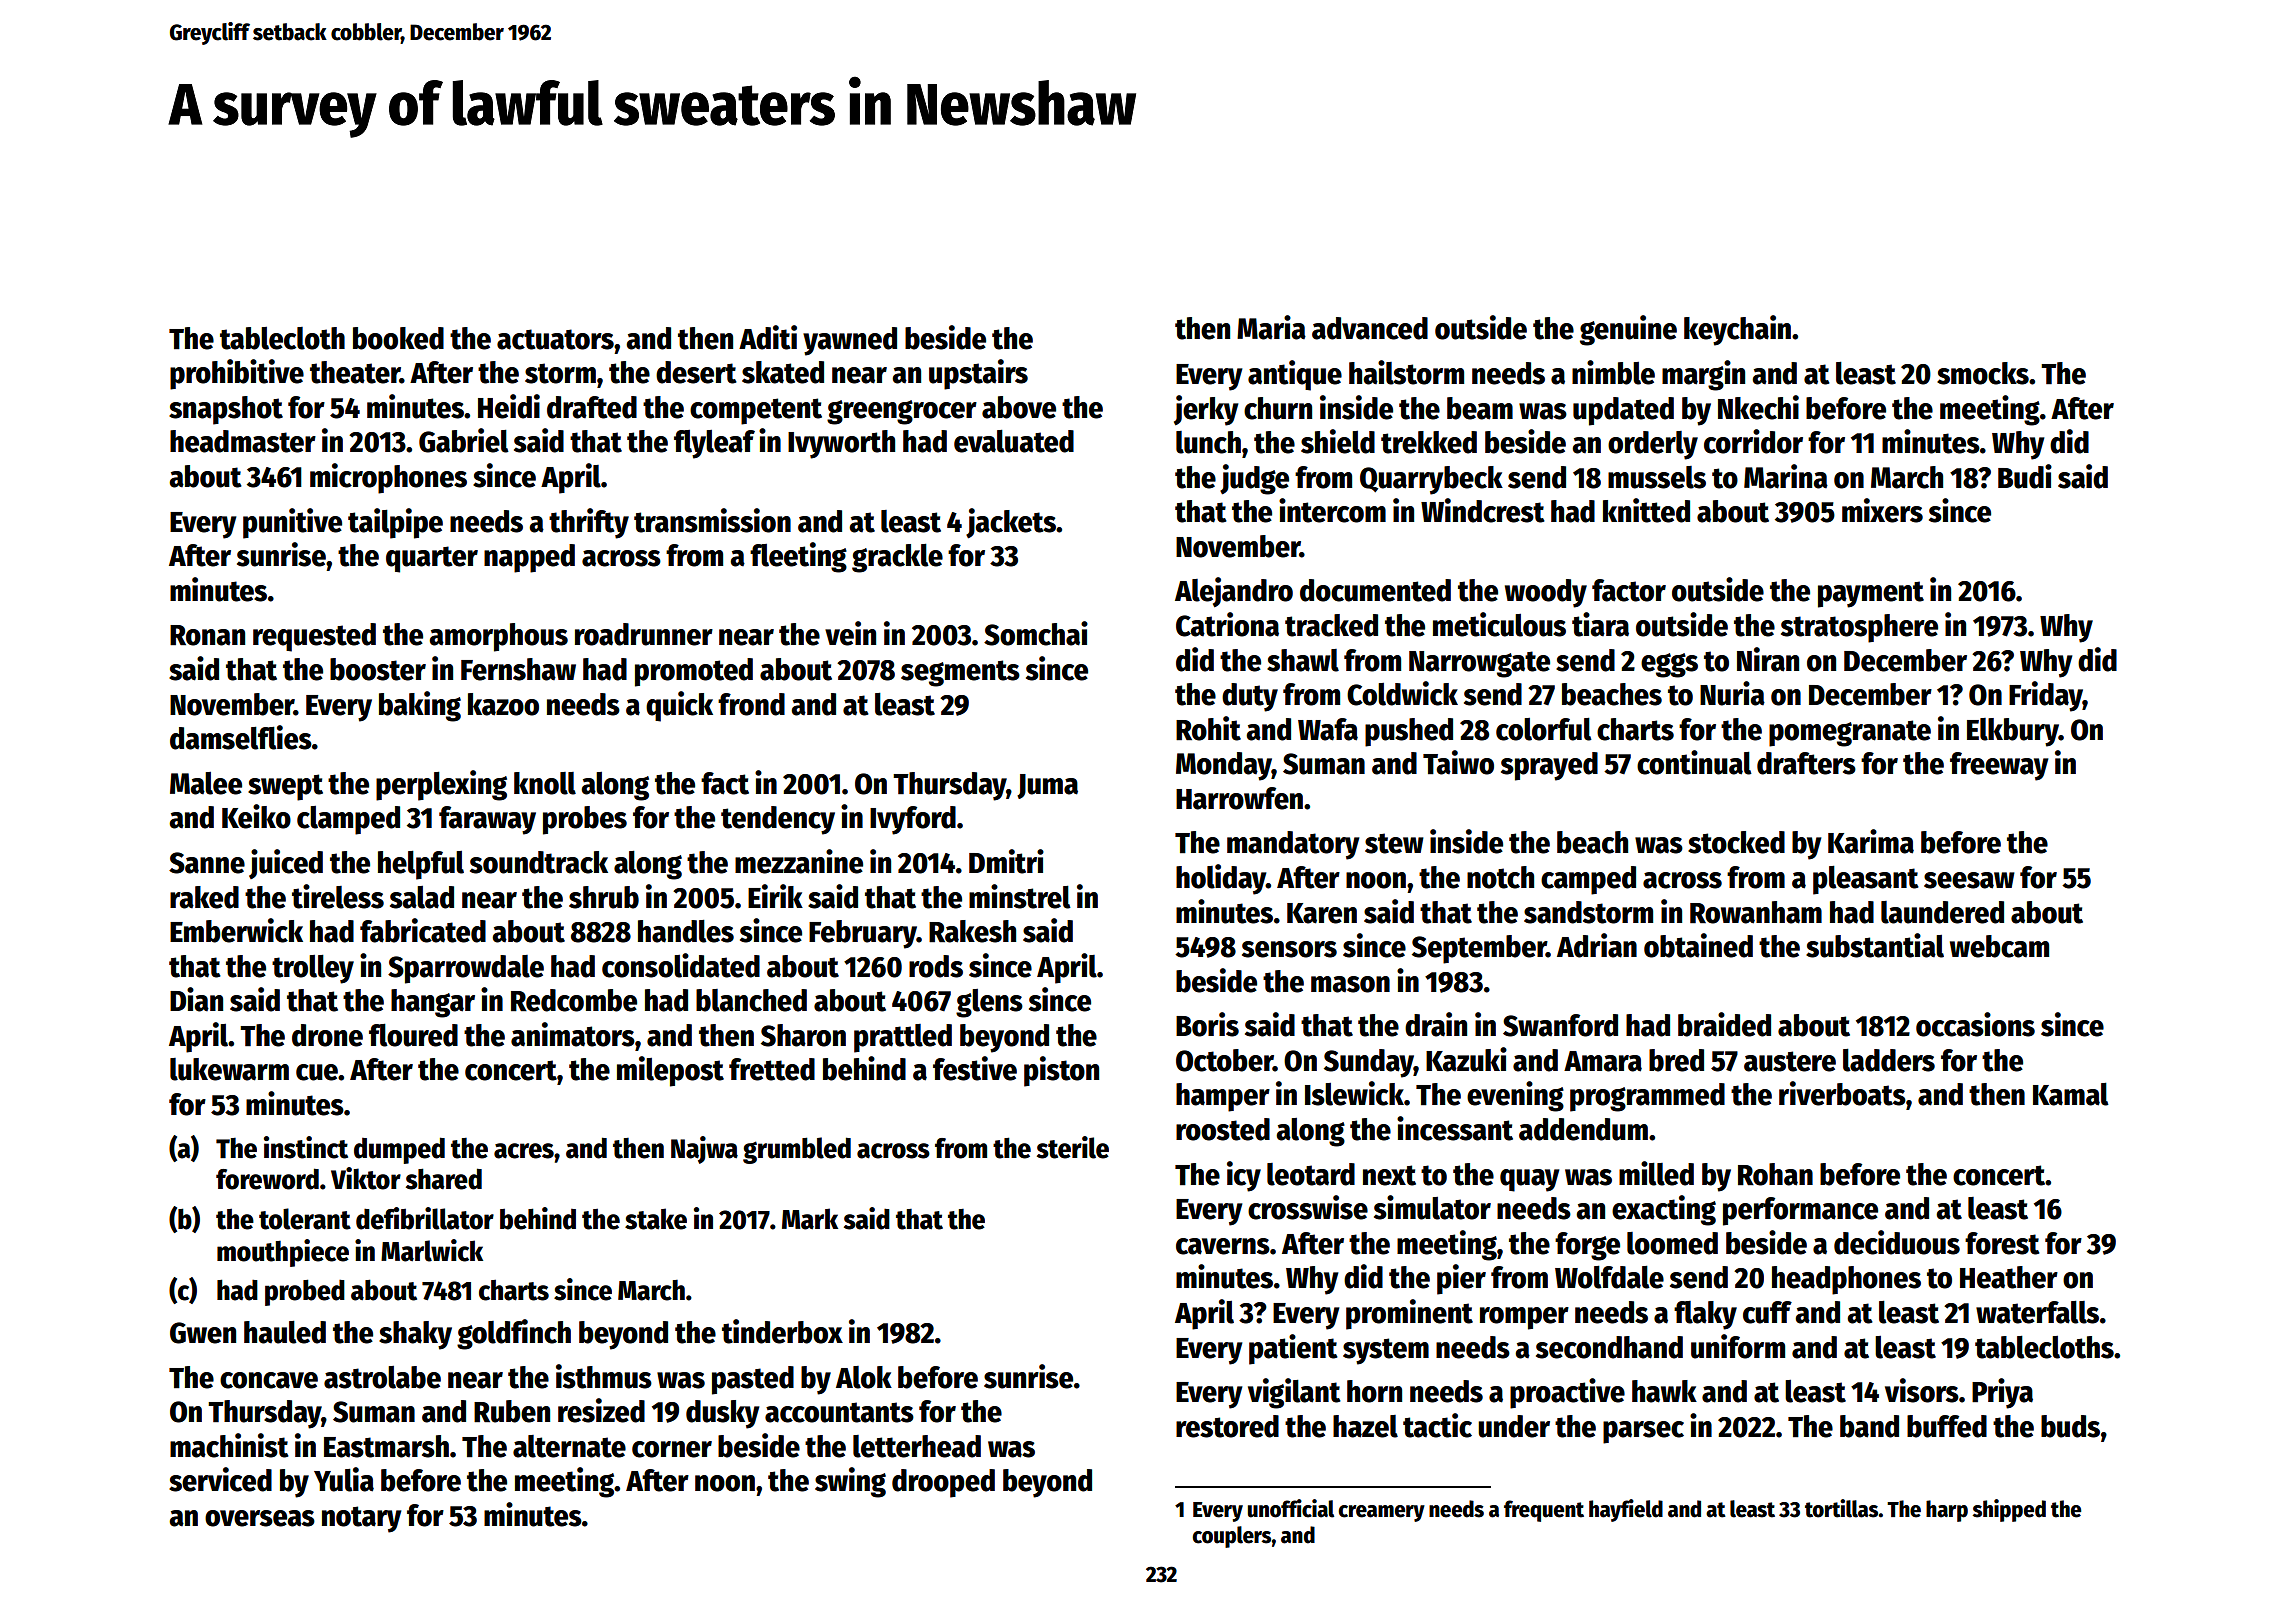 The width and height of the screenshot is (2292, 1620). Describe the element at coordinates (1223, 1246) in the screenshot. I see `caverns` at that location.
